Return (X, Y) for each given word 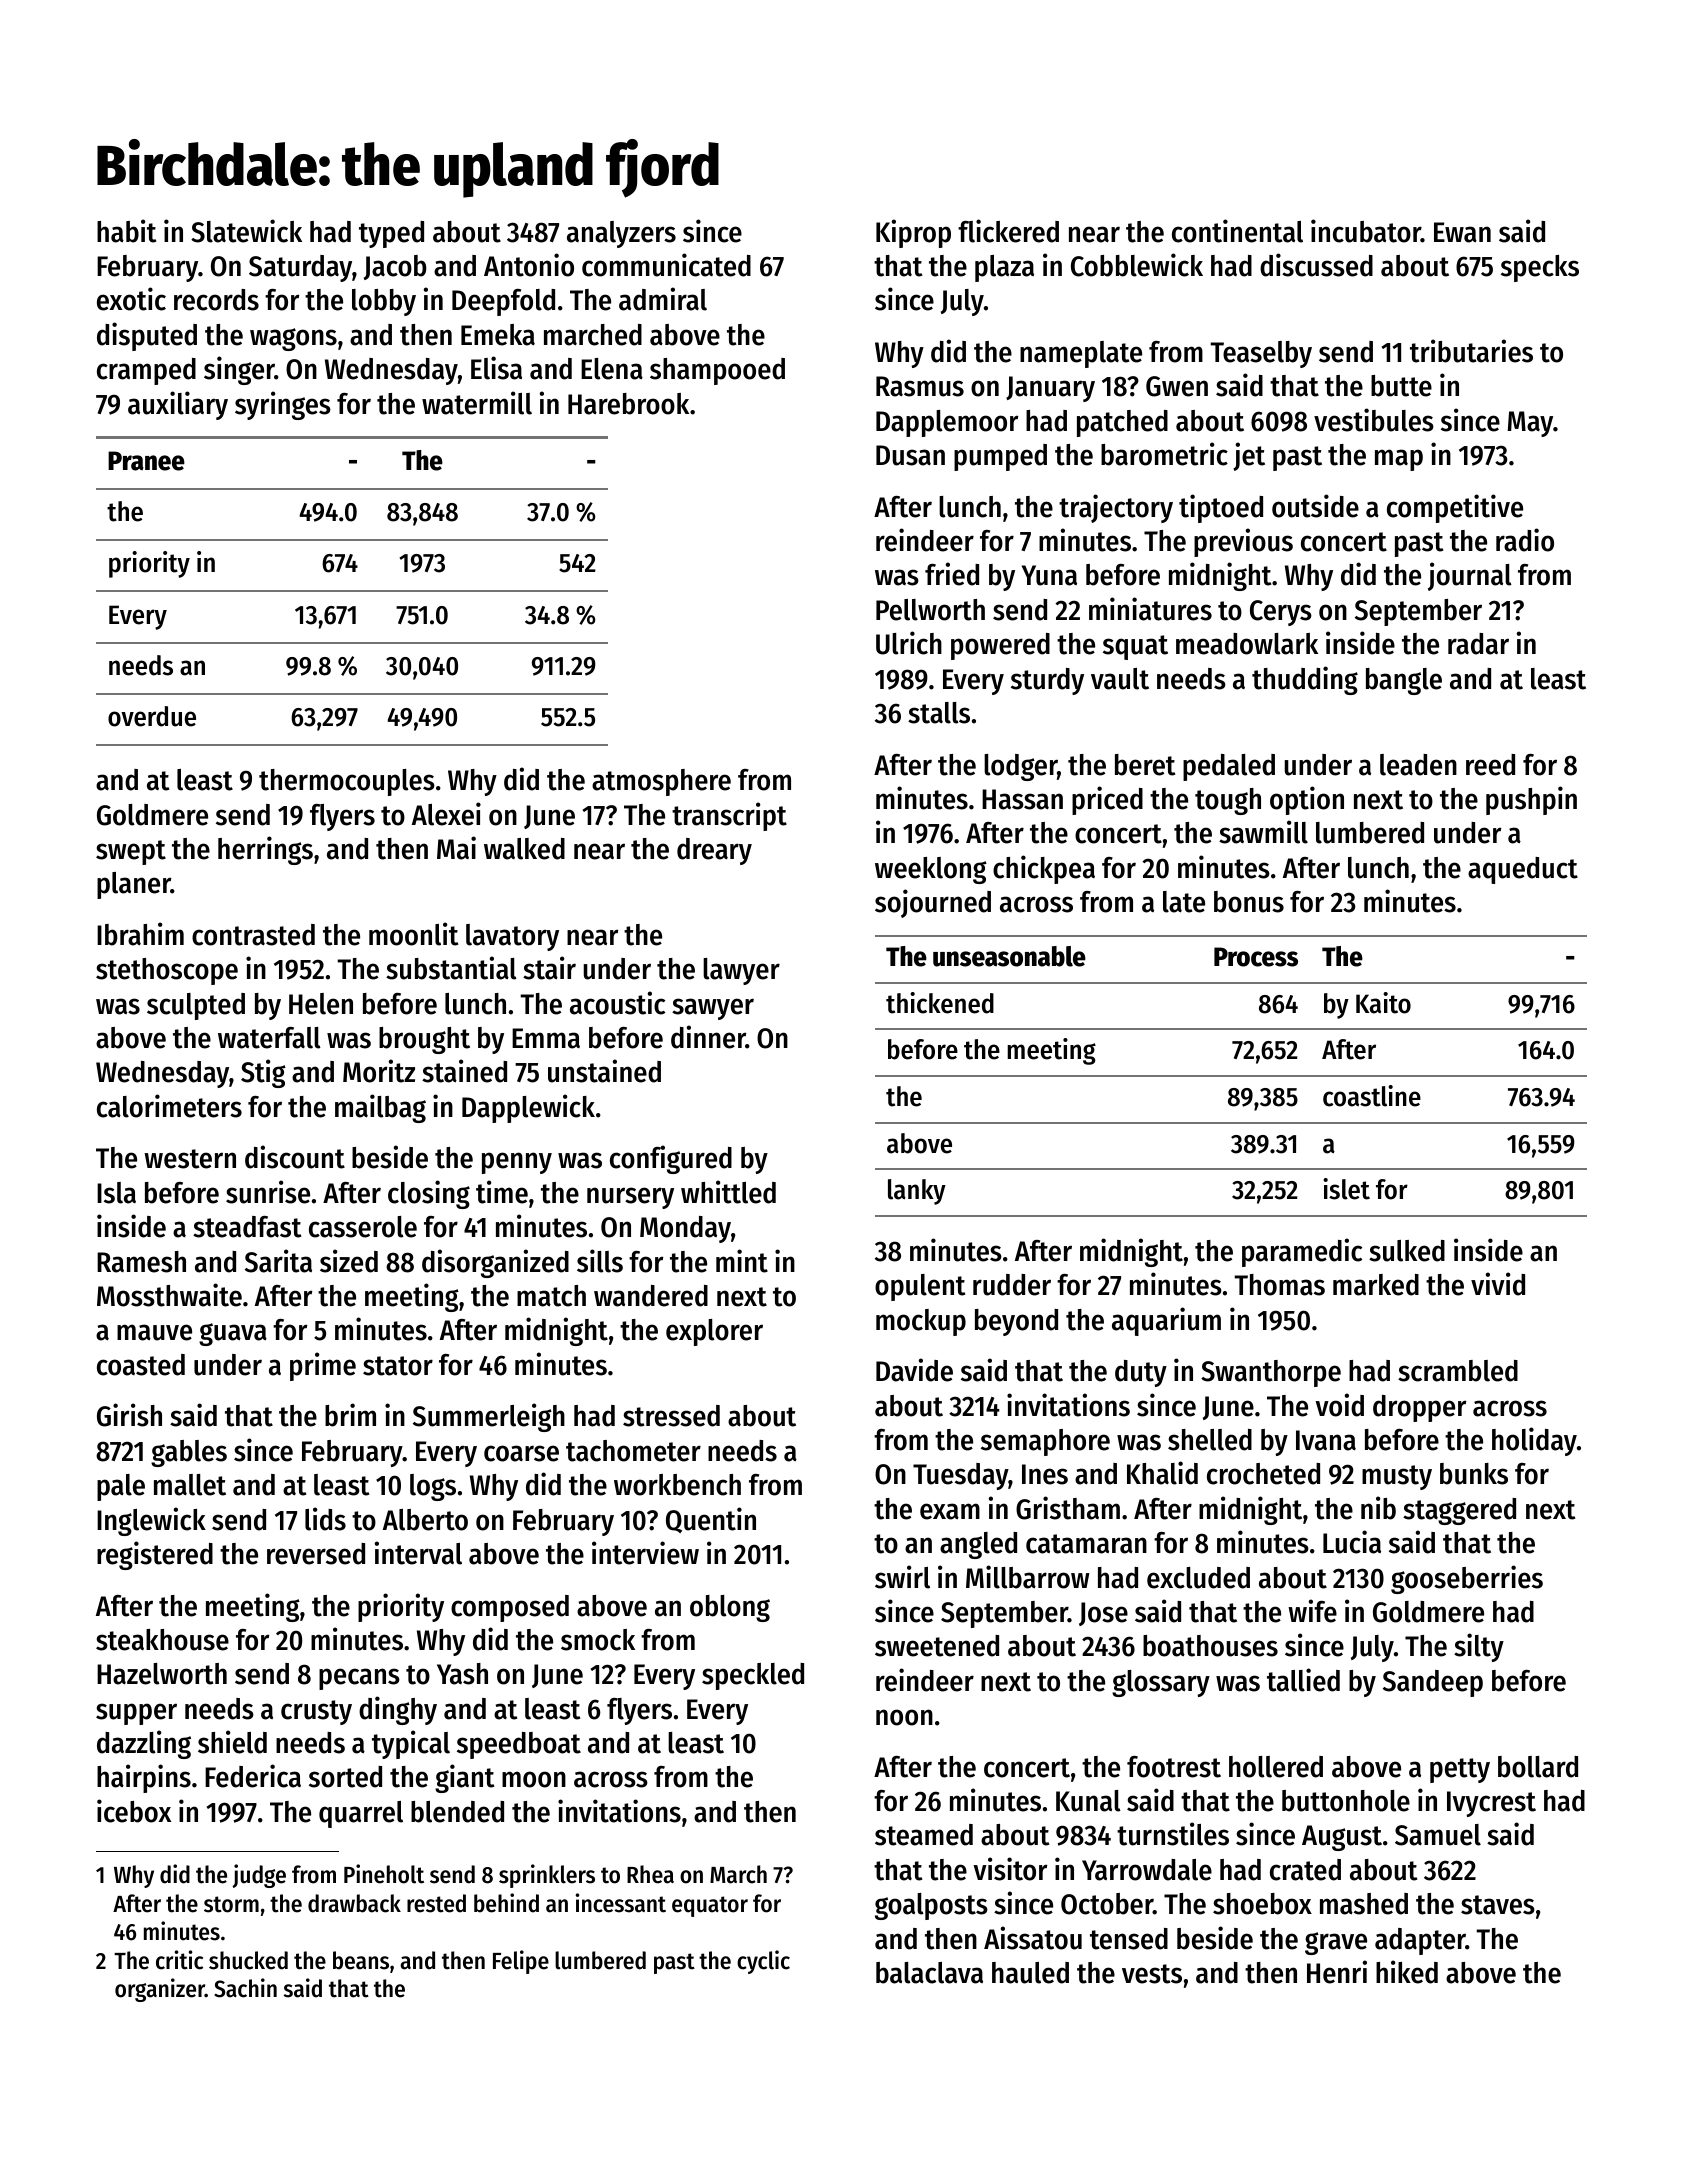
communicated (666, 265)
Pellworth (930, 610)
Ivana (1326, 1440)
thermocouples (347, 782)
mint (742, 1261)
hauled (1030, 1973)
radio (1525, 540)
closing (429, 1194)
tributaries (1471, 351)
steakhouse (162, 1640)
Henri (1337, 1972)
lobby (384, 302)
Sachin (245, 1988)
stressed (671, 1416)
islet (1346, 1189)
